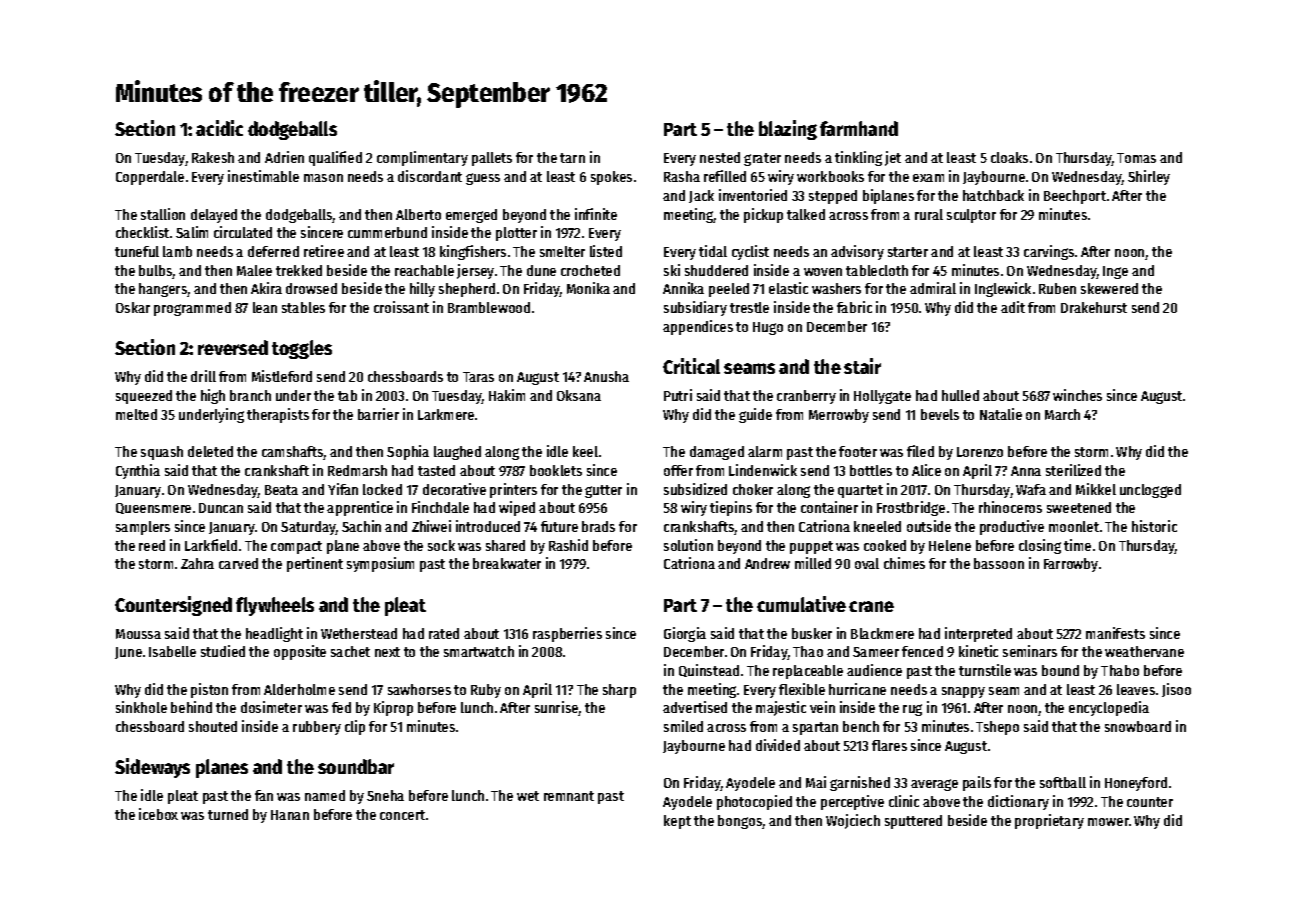 This screenshot has height=924, width=1308. Describe the element at coordinates (541, 270) in the screenshot. I see `dune` at that location.
